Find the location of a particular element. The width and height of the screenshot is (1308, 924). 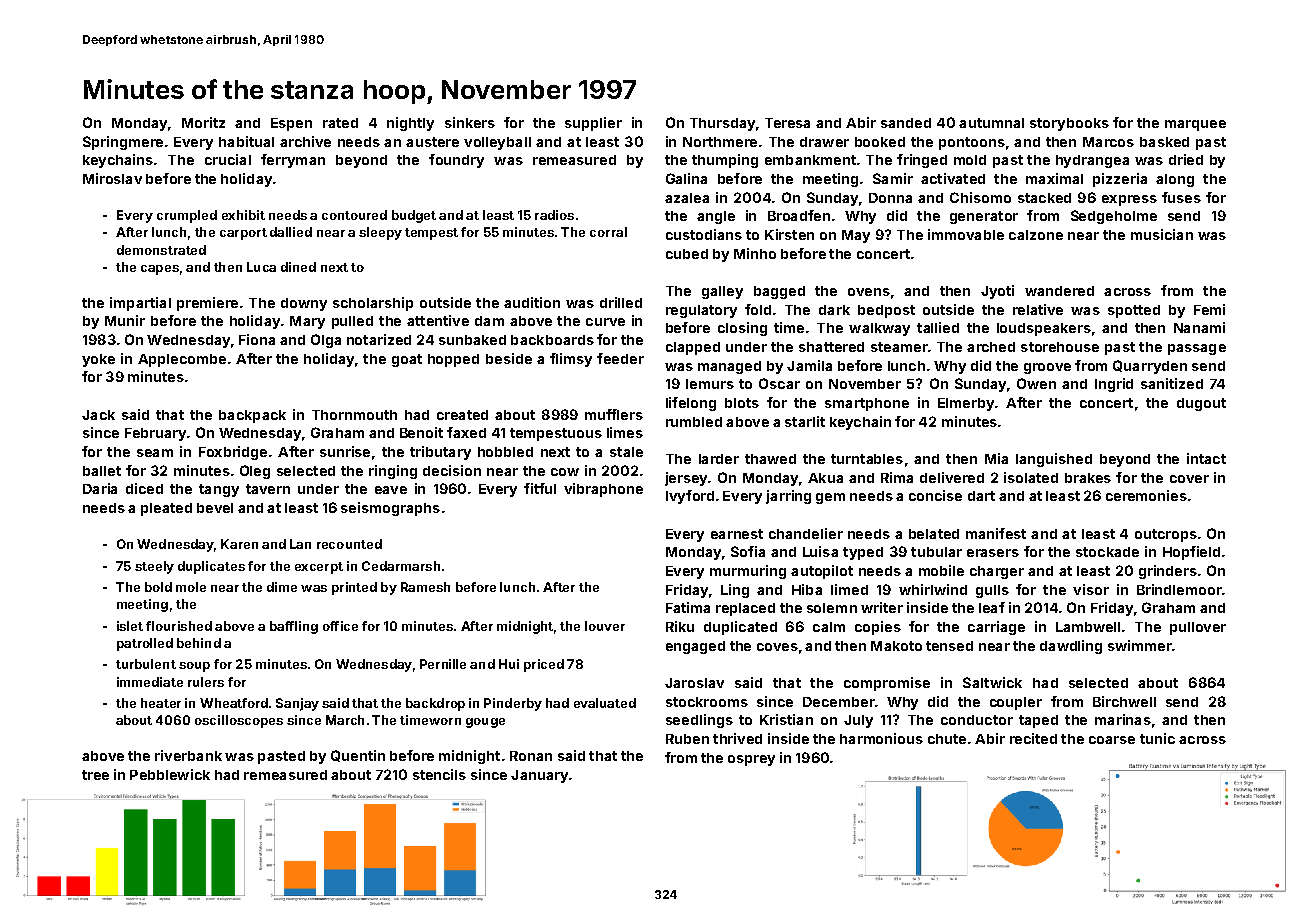

backpack is located at coordinates (252, 416).
